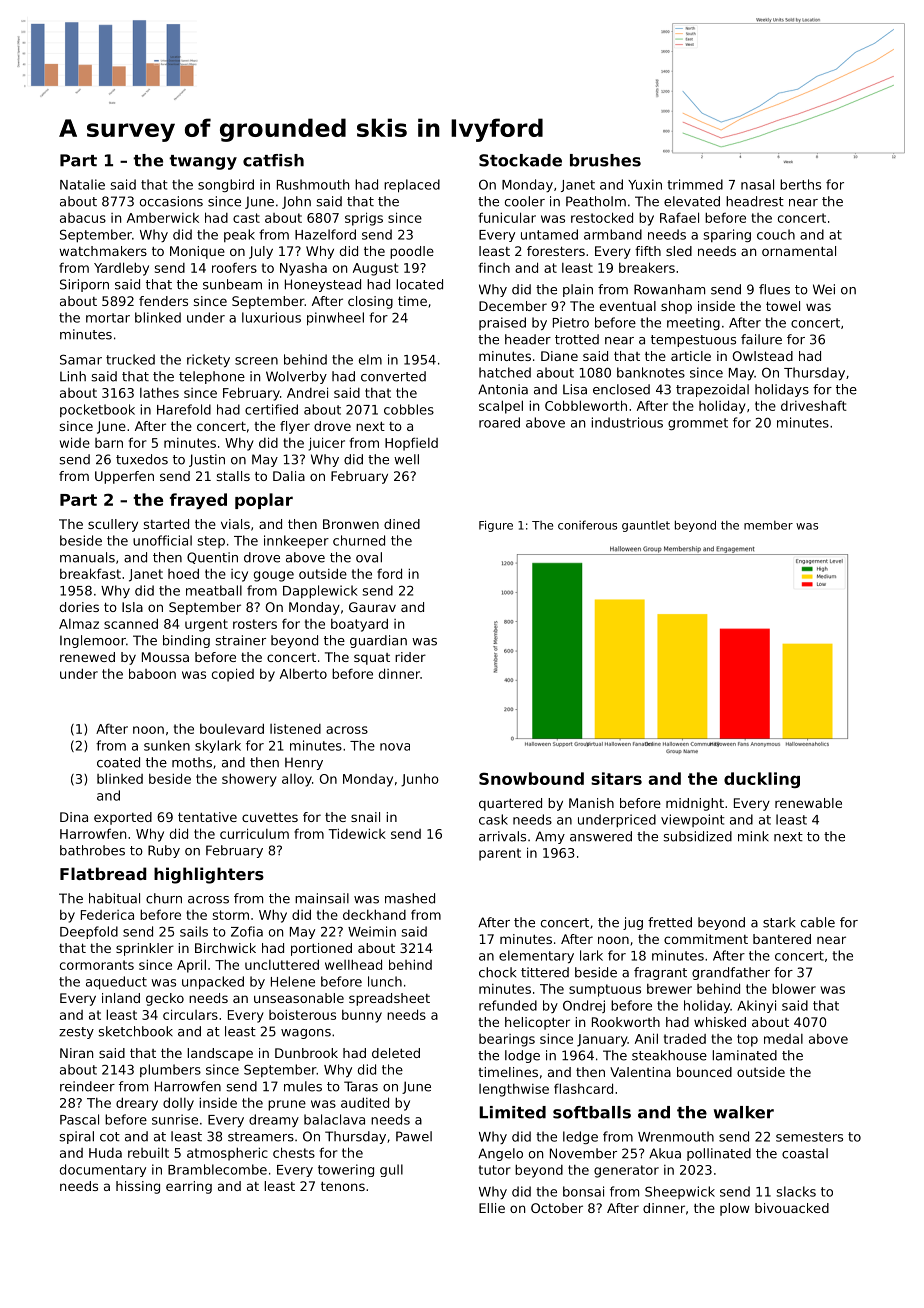  Describe the element at coordinates (698, 424) in the document. I see `grommet` at that location.
